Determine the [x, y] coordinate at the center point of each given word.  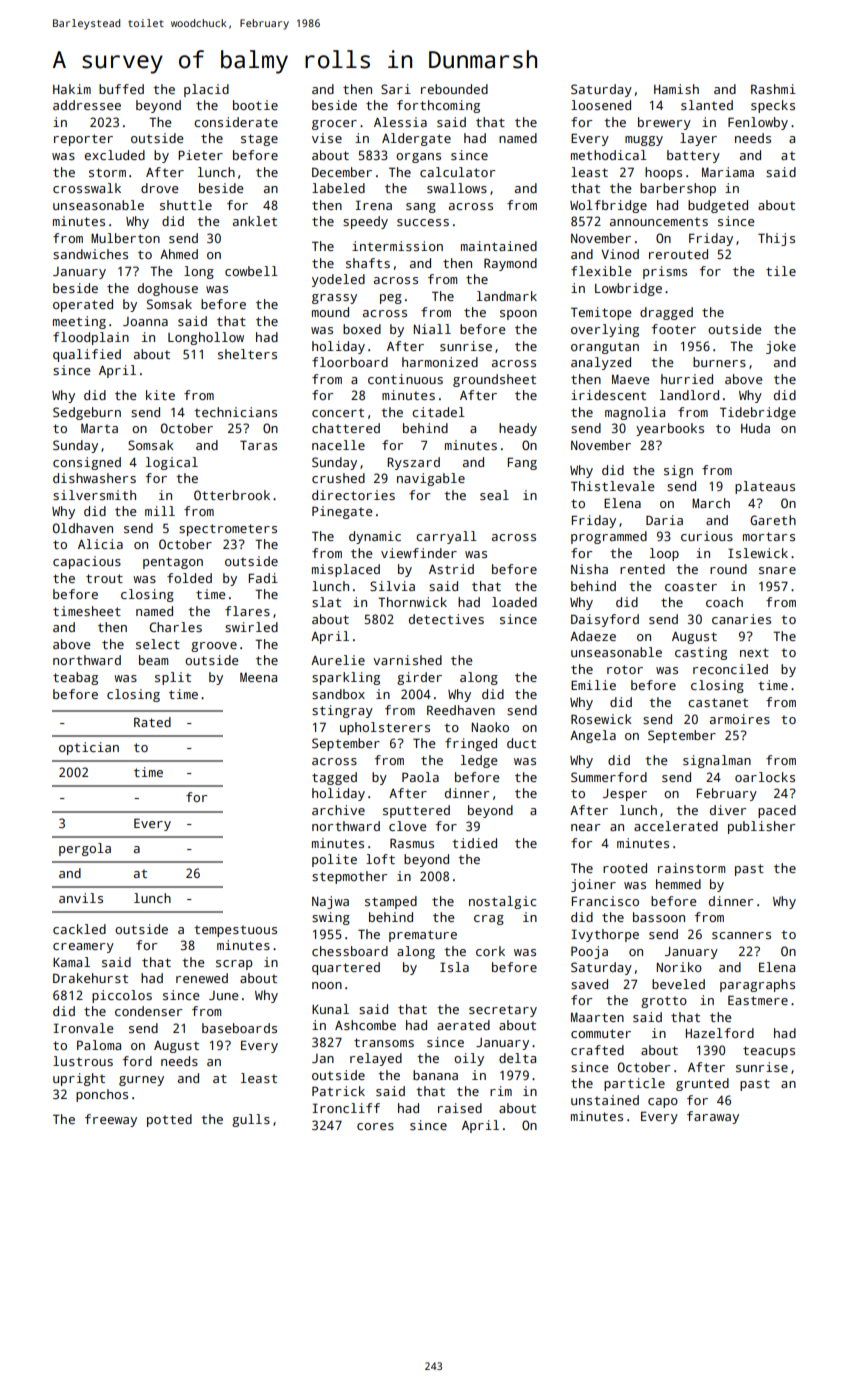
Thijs [776, 239]
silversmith [94, 495]
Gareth [773, 520]
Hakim [72, 89]
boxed [362, 329]
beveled [678, 984]
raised [460, 1108]
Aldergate [416, 139]
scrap [234, 965]
